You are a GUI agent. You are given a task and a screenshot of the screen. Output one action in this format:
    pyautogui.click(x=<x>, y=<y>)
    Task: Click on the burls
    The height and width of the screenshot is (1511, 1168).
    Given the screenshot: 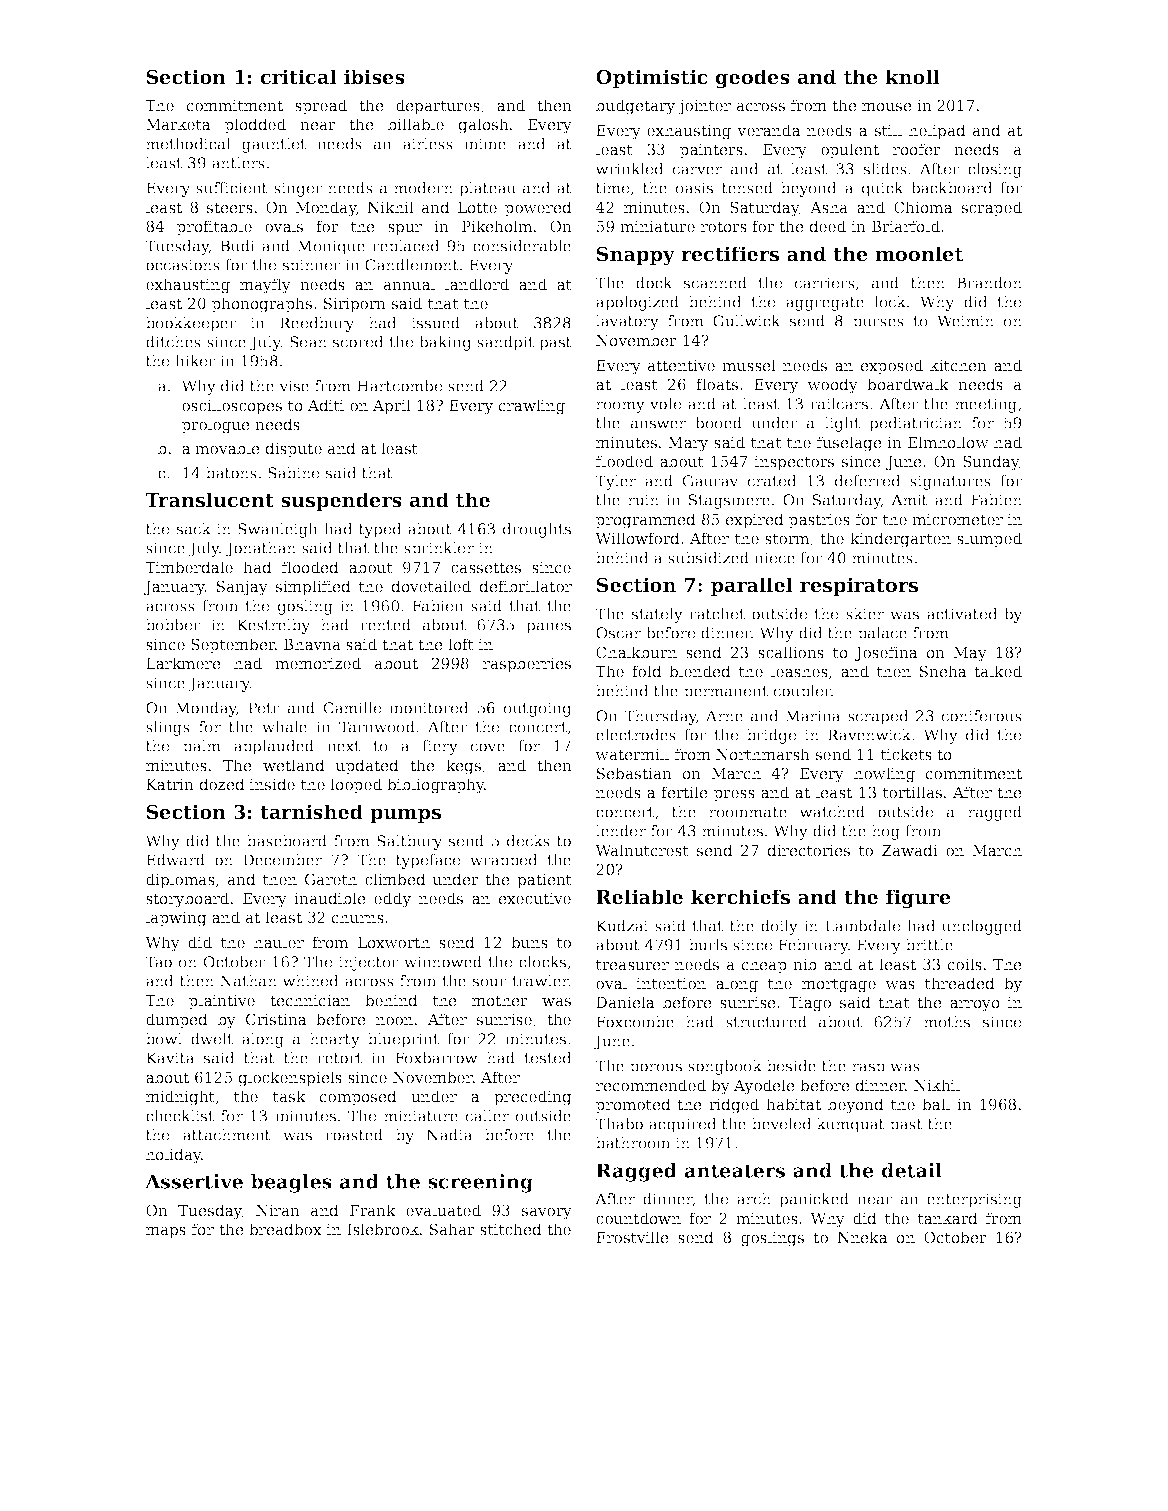 What is the action you would take?
    pyautogui.click(x=708, y=945)
